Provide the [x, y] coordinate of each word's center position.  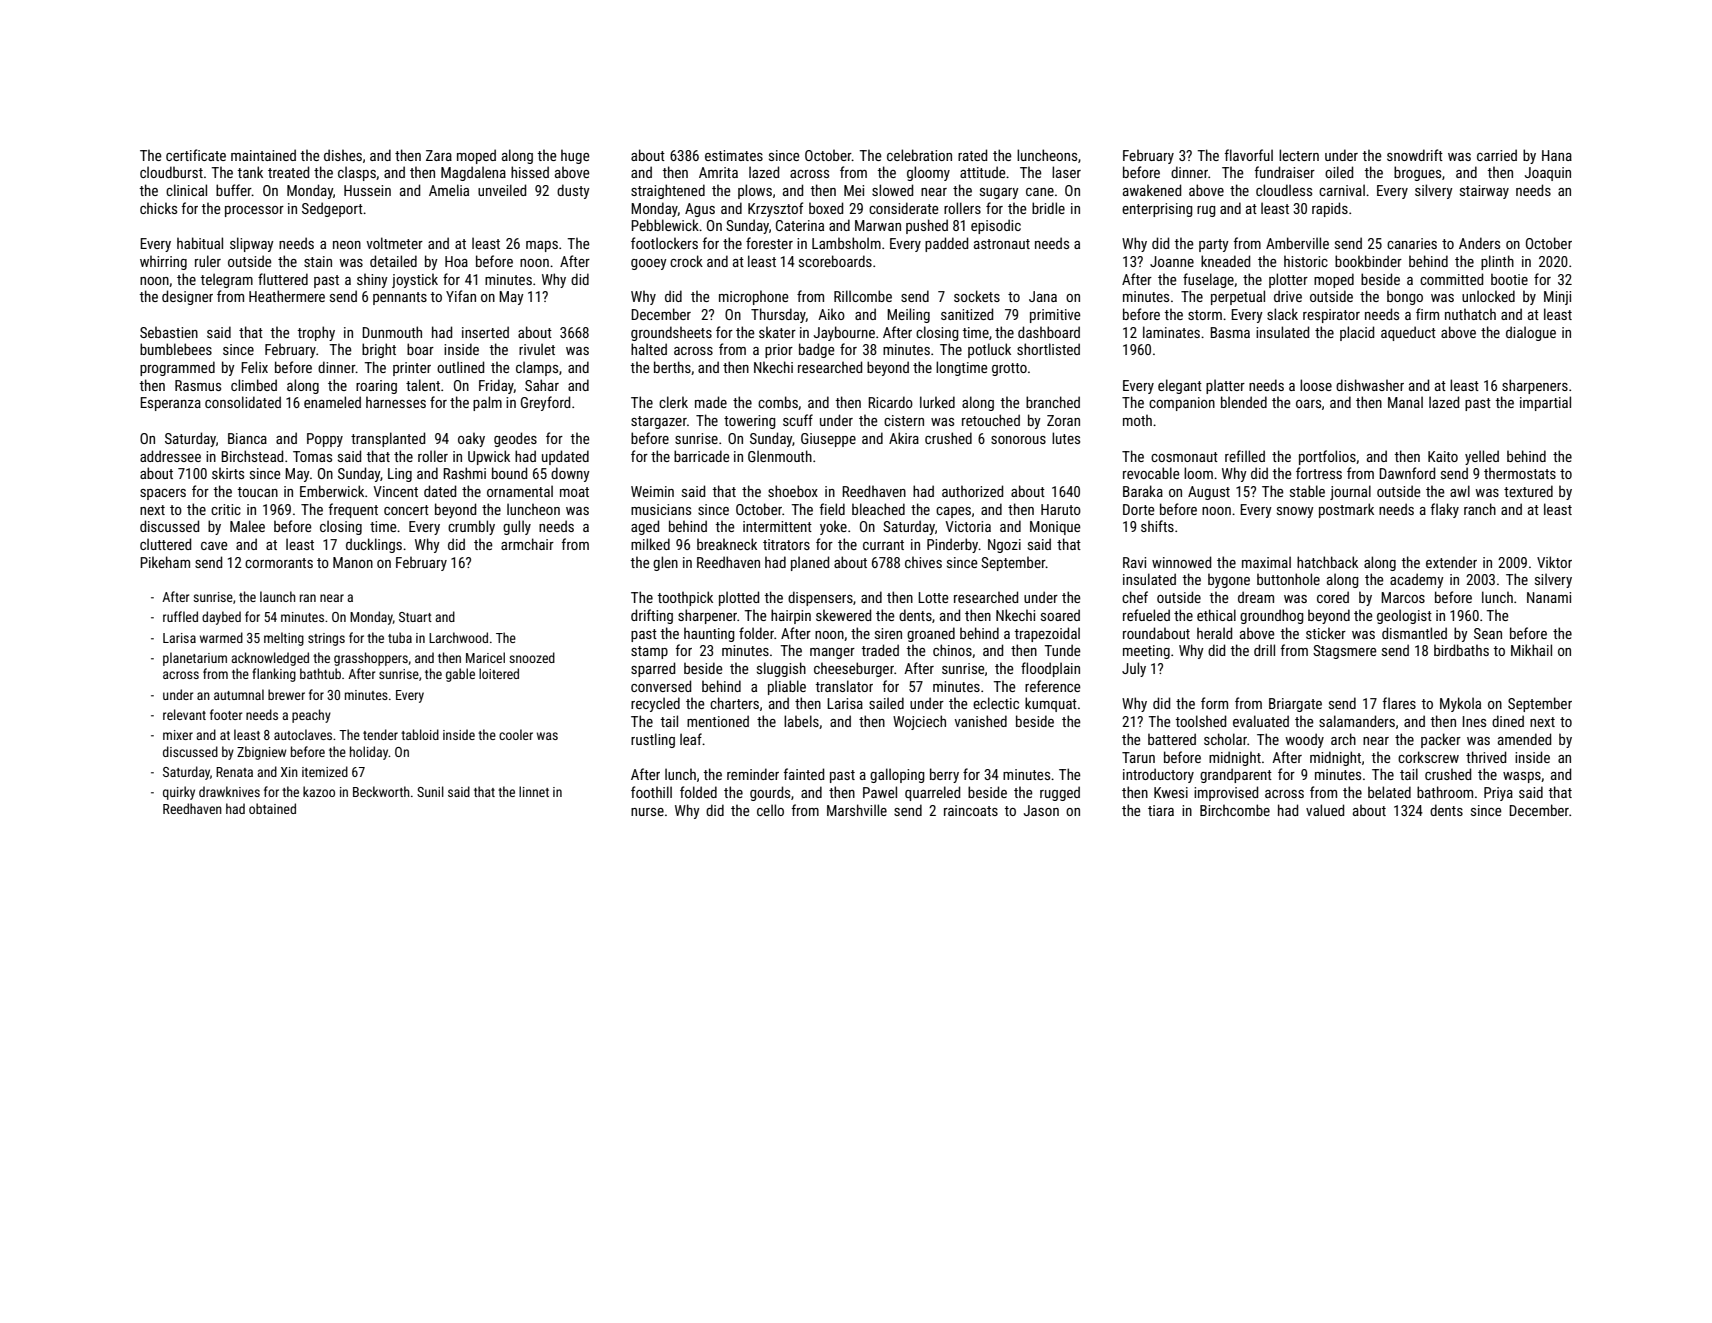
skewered [843, 615]
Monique [1055, 528]
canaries [1412, 243]
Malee [247, 526]
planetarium [195, 659]
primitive [1055, 316]
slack [1282, 314]
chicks [158, 208]
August [1209, 493]
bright [379, 350]
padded [946, 244]
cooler [516, 734]
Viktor [1554, 562]
